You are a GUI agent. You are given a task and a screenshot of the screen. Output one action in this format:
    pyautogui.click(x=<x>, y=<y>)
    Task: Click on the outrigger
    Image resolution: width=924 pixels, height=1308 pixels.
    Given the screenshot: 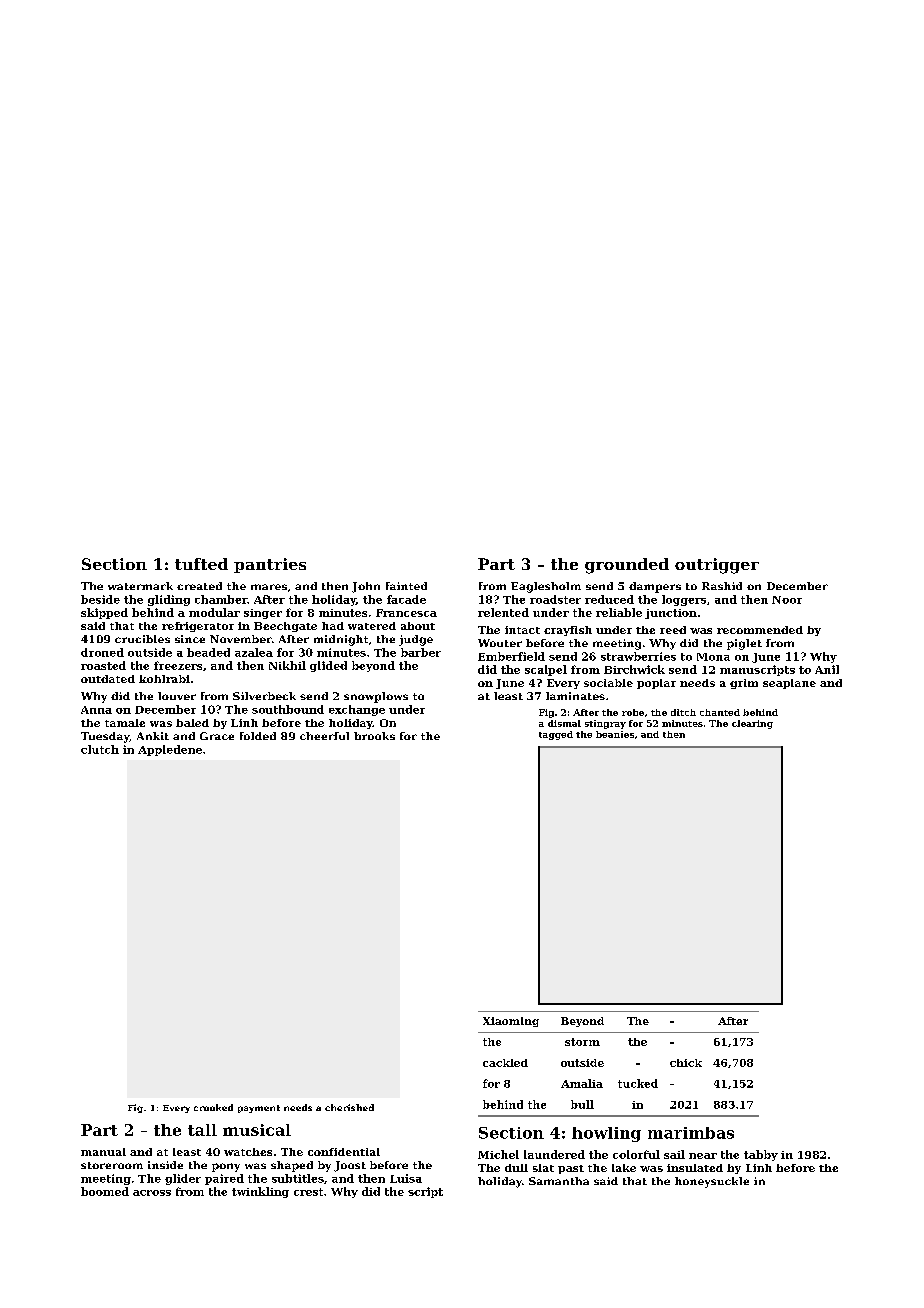 What is the action you would take?
    pyautogui.click(x=717, y=566)
